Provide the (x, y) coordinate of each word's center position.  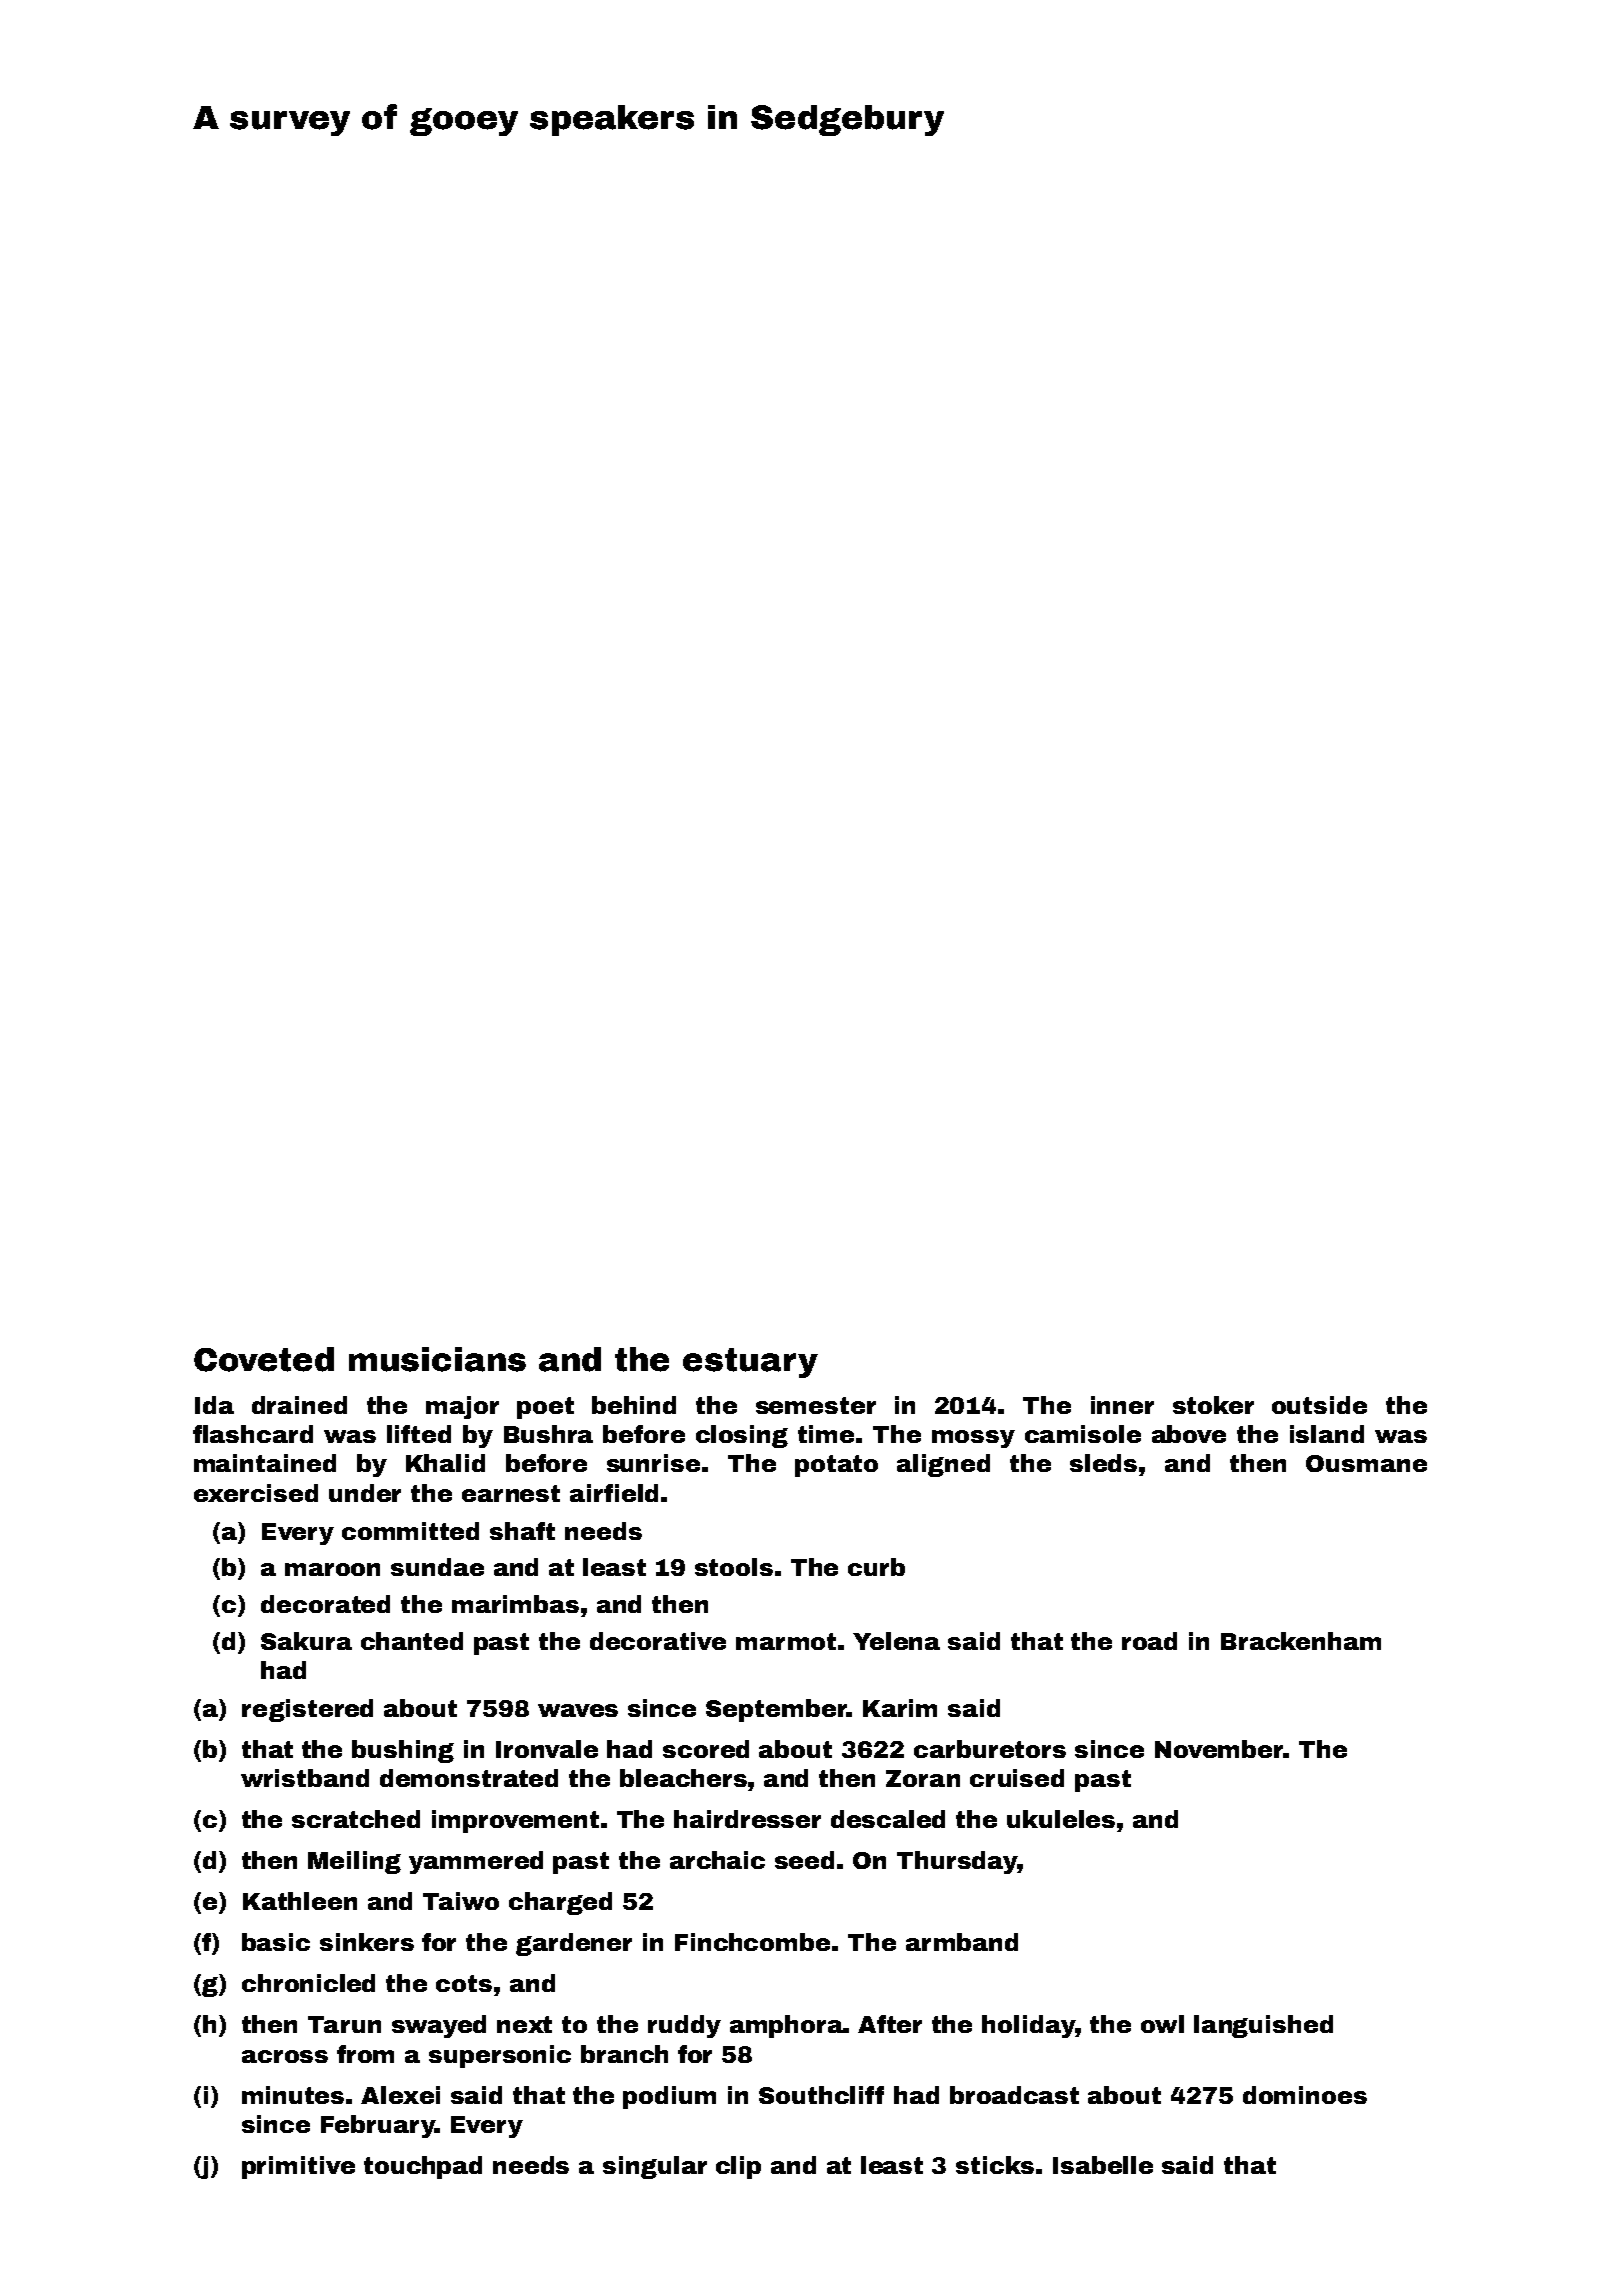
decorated (325, 1604)
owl (1162, 2024)
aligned (943, 1465)
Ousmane (1366, 1463)
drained (299, 1405)
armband (962, 1942)
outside (1319, 1405)
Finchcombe (752, 1942)
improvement (515, 1821)
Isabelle (1103, 2165)
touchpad (423, 2167)
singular (655, 2167)
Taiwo (461, 1901)
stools (734, 1567)
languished (1263, 2026)
